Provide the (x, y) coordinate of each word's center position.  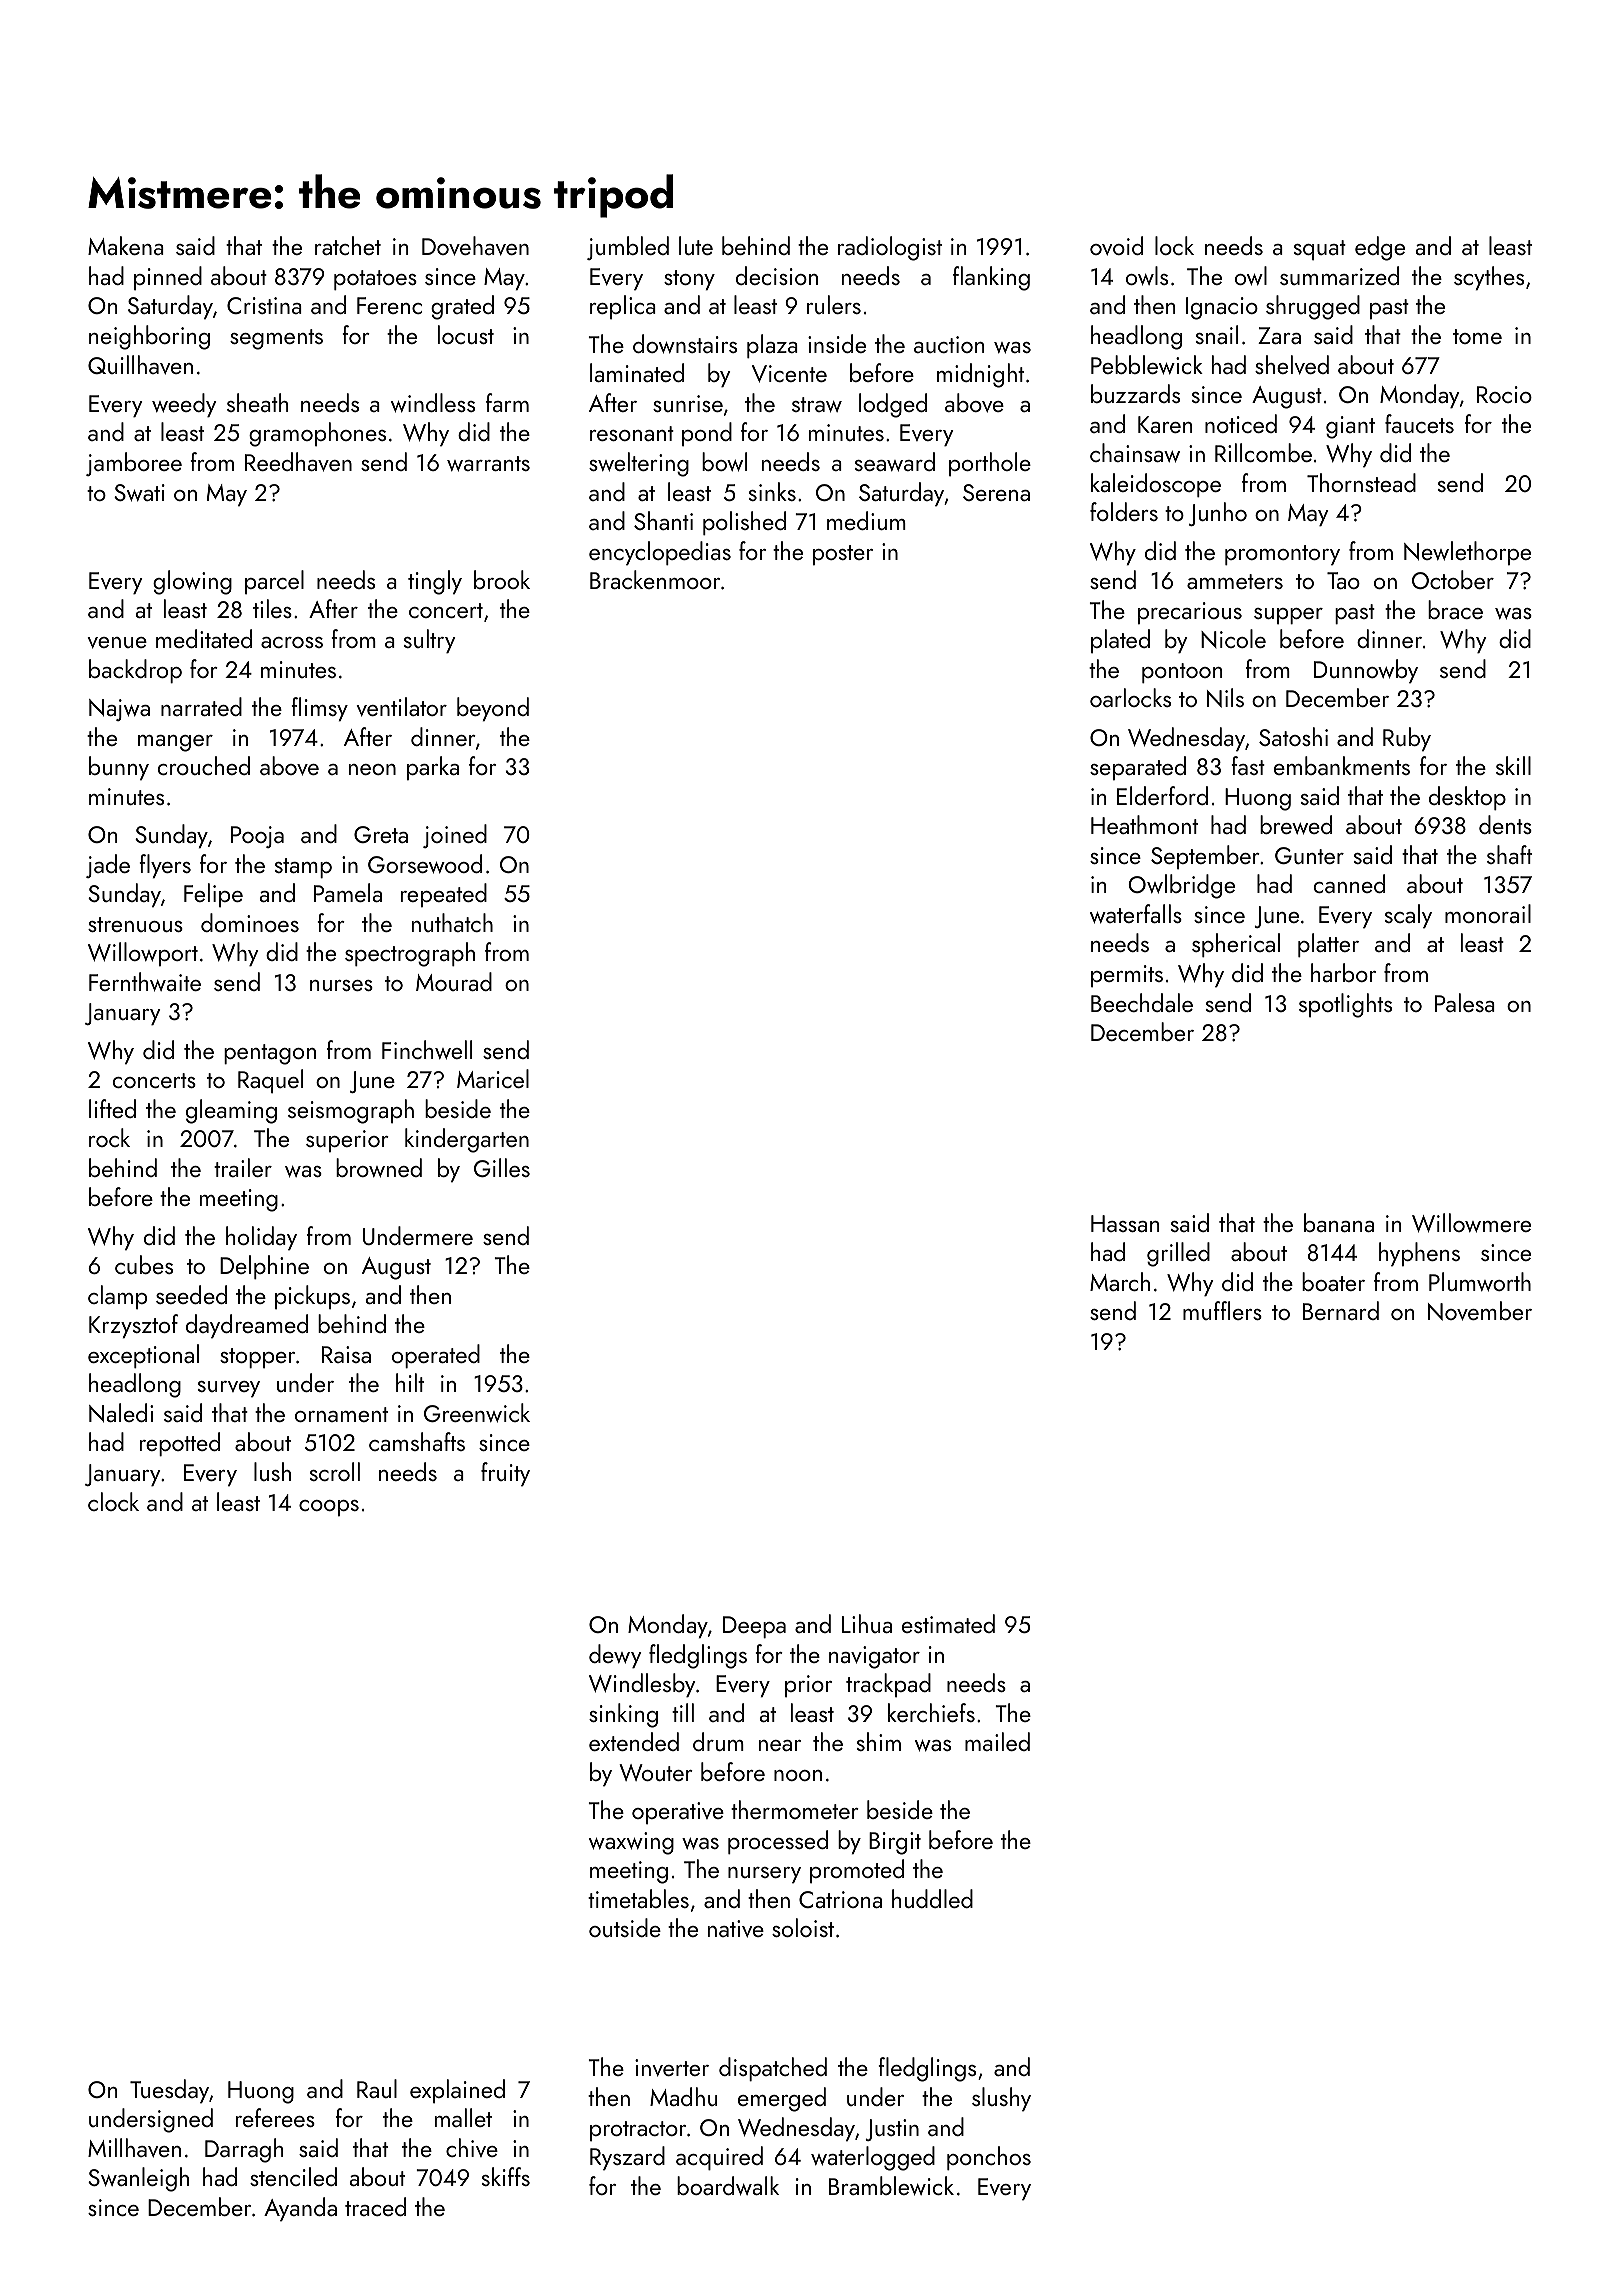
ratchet (348, 245)
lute (696, 245)
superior (347, 1141)
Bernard (1341, 1310)
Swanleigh (138, 2179)
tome (1477, 336)
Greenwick (477, 1413)
